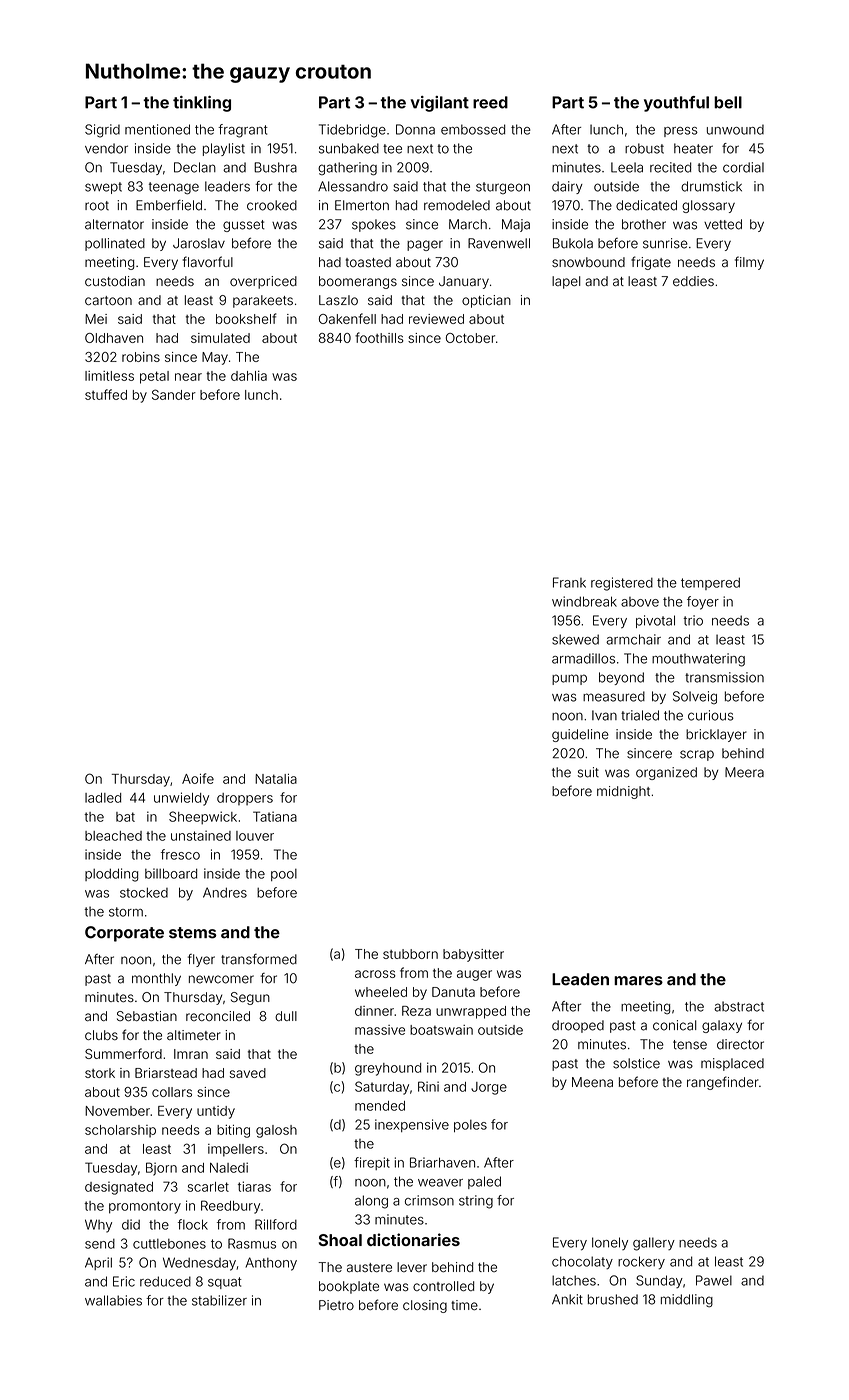  I want to click on wallabies, so click(113, 1300).
